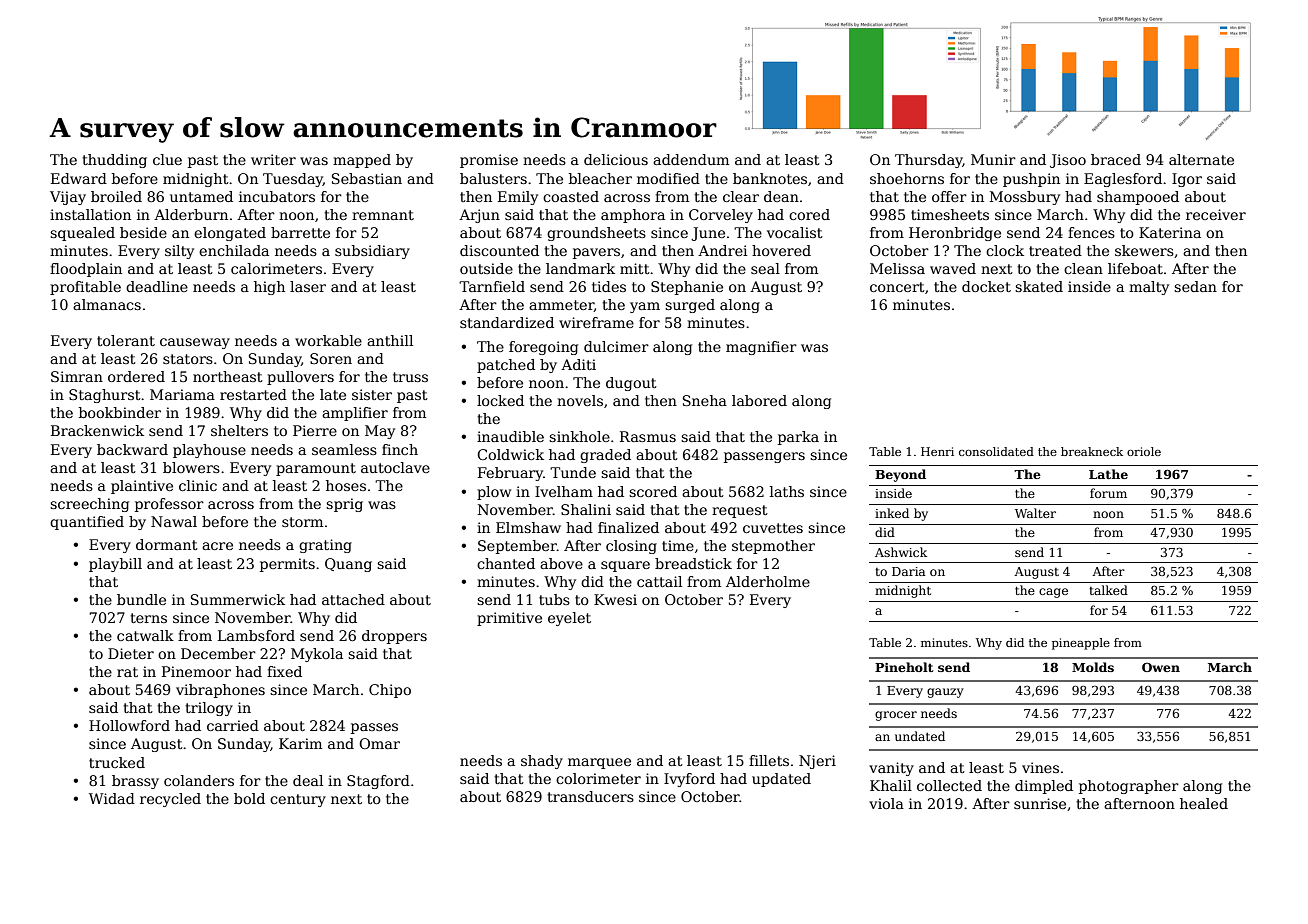 Image resolution: width=1308 pixels, height=924 pixels. What do you see at coordinates (126, 340) in the screenshot?
I see `tolerant` at bounding box center [126, 340].
